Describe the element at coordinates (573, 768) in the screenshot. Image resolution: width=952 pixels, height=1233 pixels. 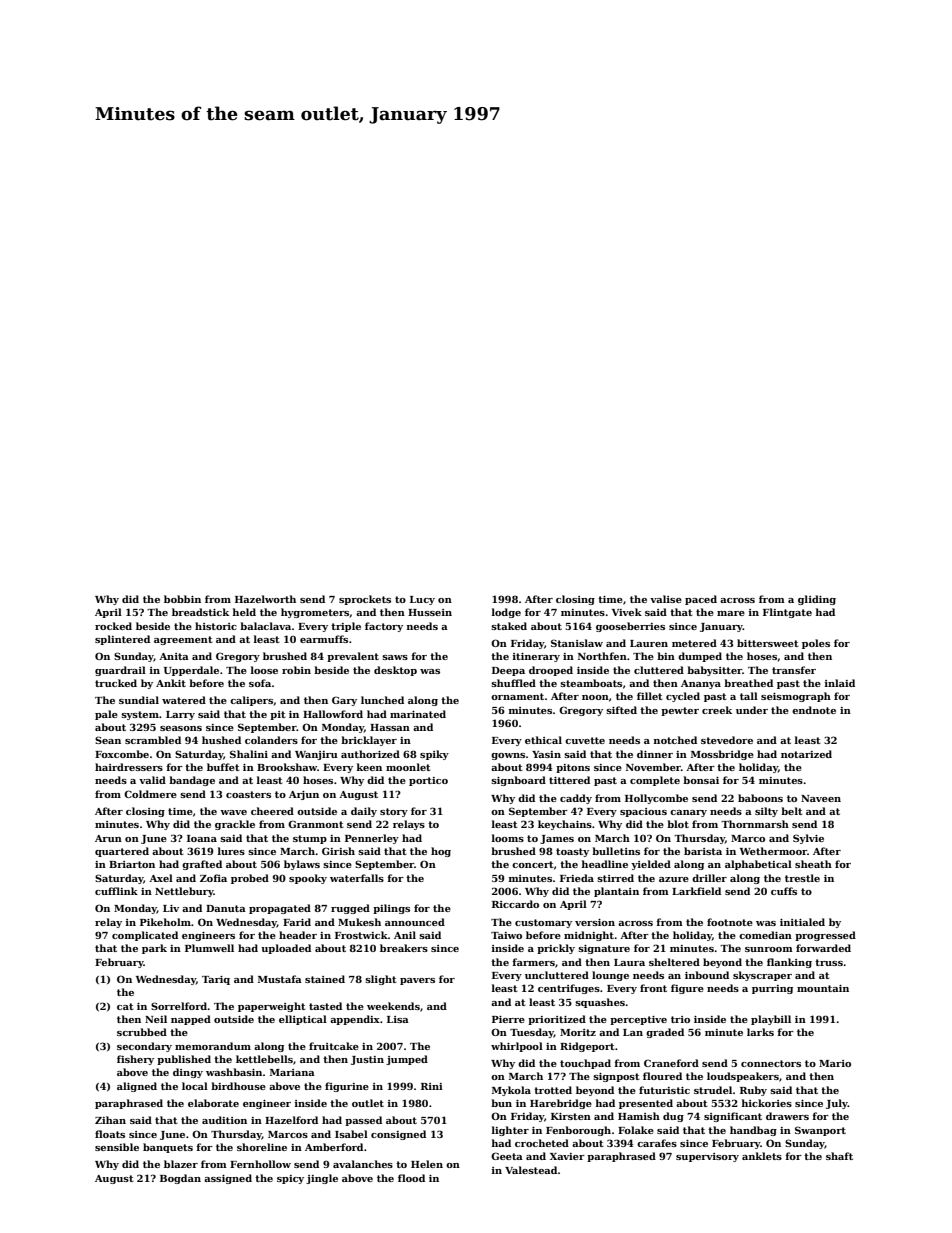
I see `pitons` at that location.
